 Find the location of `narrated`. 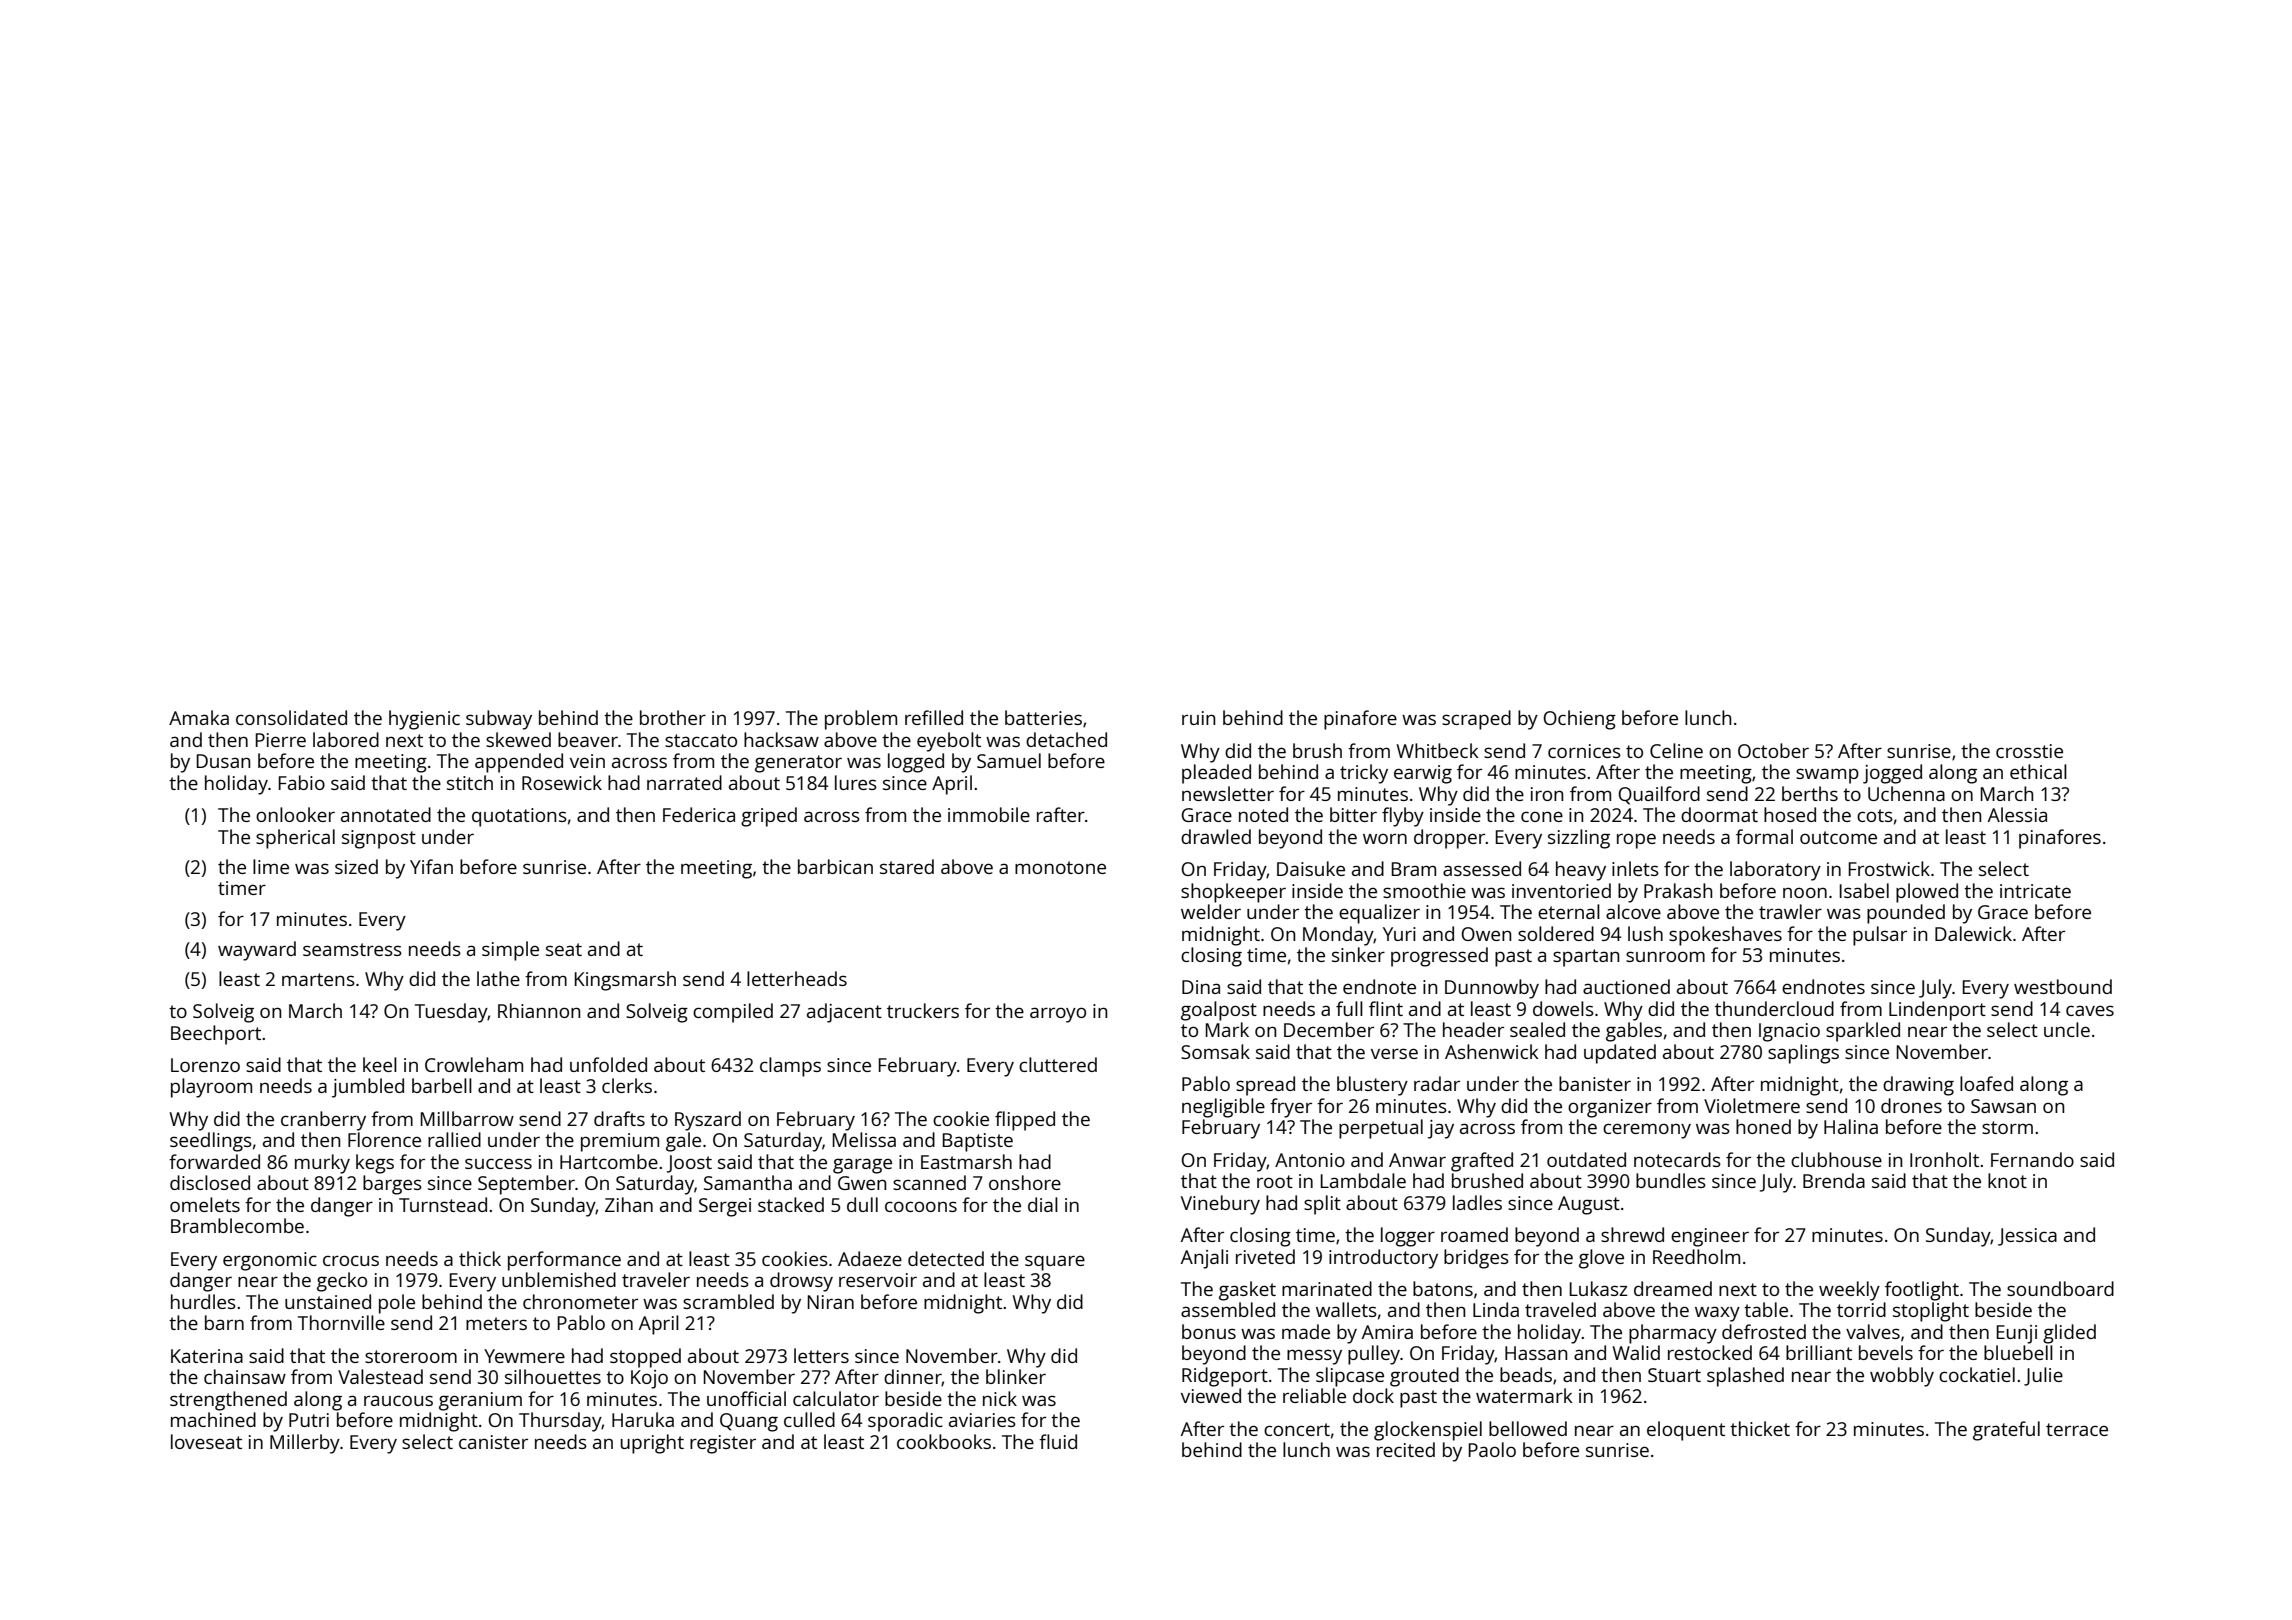

narrated is located at coordinates (684, 782).
